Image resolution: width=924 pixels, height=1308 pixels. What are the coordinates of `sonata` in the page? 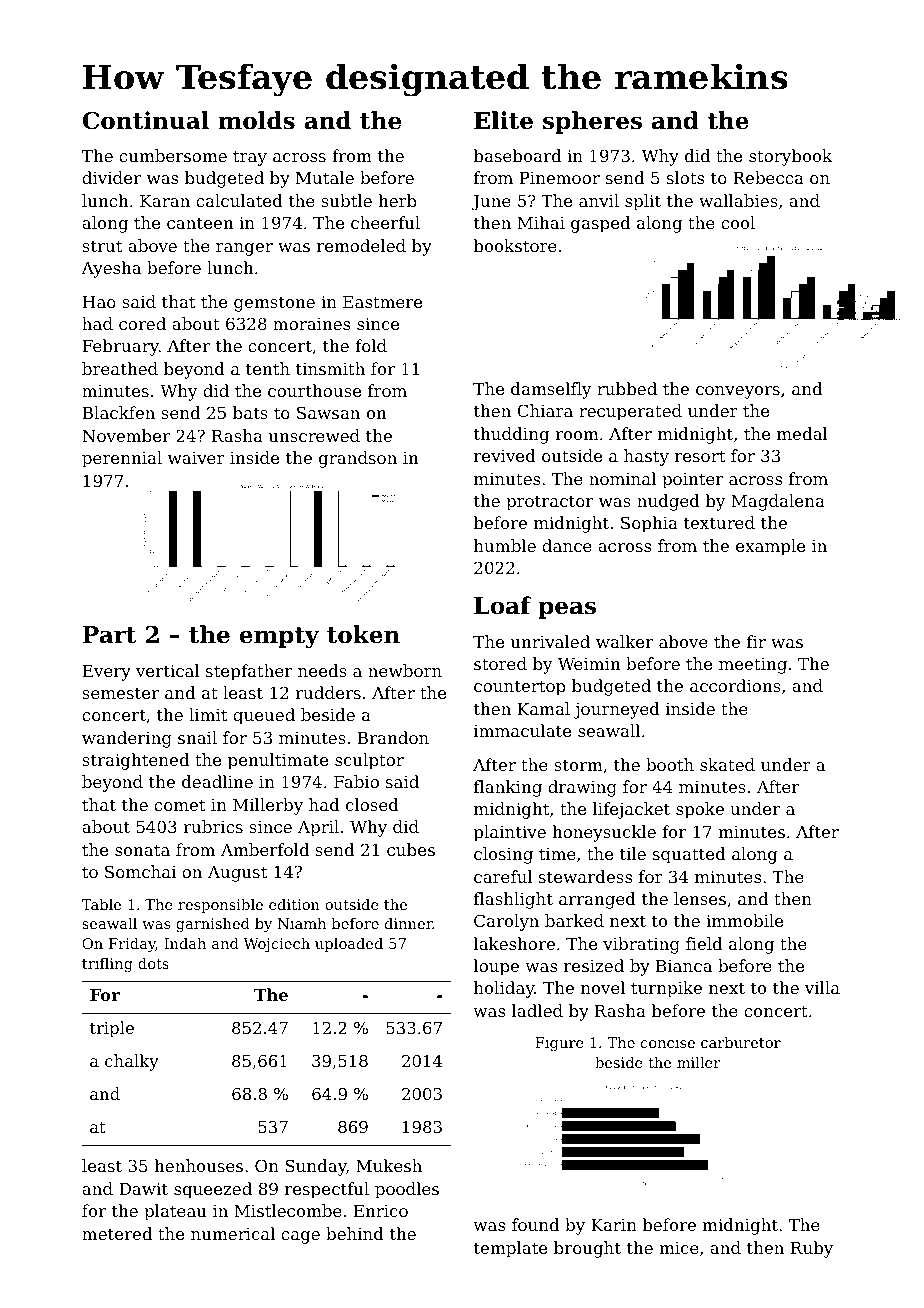 It's located at (142, 850).
